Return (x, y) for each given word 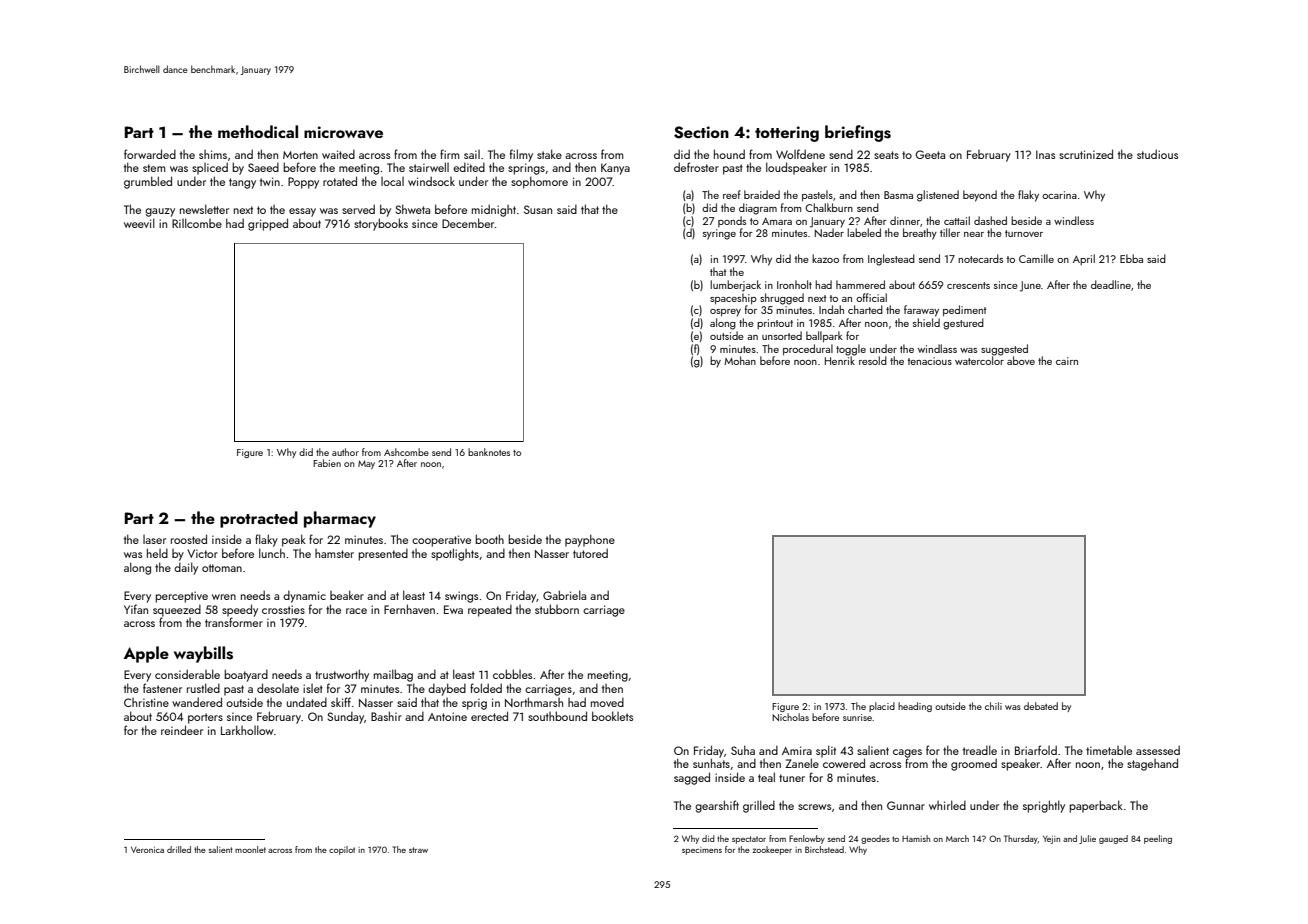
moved (607, 702)
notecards (980, 258)
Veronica (147, 850)
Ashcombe (406, 452)
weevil (139, 223)
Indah (831, 309)
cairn (1067, 361)
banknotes (489, 452)
